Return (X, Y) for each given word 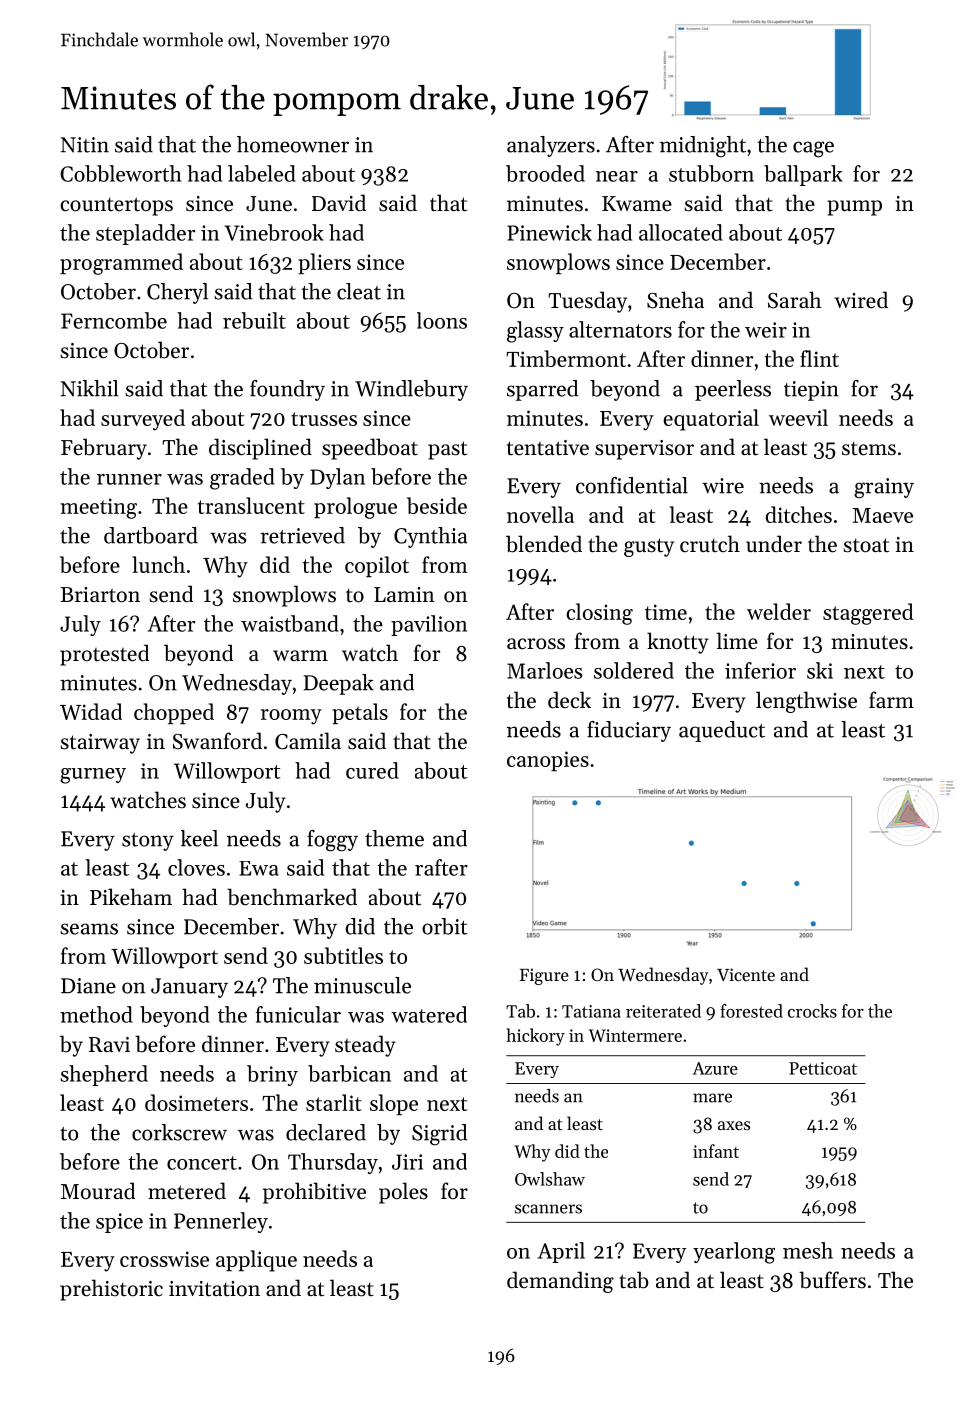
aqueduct (722, 731)
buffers (832, 1280)
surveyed (143, 420)
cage (813, 149)
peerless (733, 390)
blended (544, 544)
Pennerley (221, 1222)
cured (372, 770)
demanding (560, 1282)
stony (148, 842)
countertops (117, 206)
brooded (545, 173)
